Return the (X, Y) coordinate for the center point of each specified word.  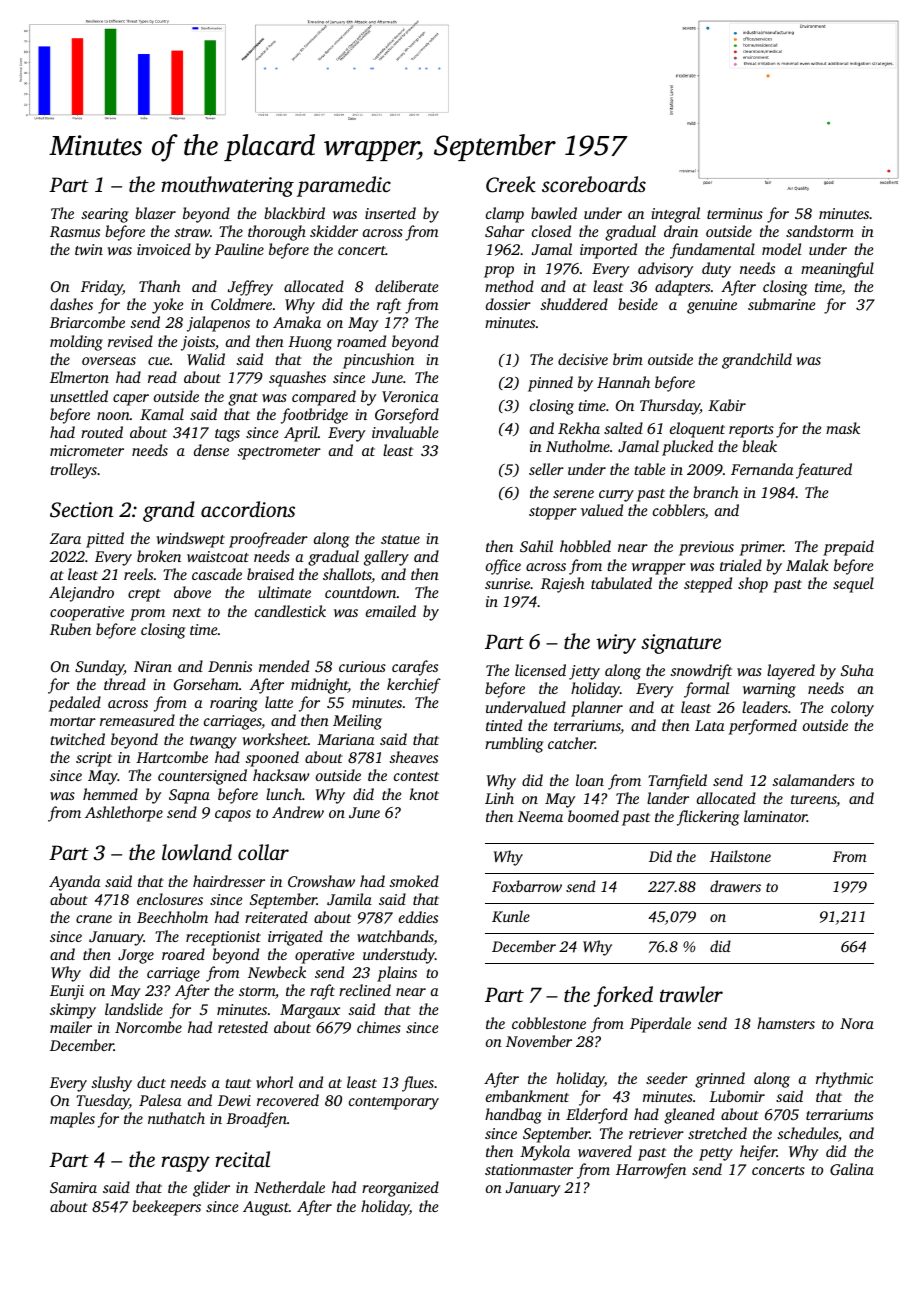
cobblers (679, 511)
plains (397, 974)
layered (791, 672)
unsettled (79, 396)
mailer (71, 1027)
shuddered (574, 304)
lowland (197, 852)
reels (138, 574)
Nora (857, 1023)
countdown (361, 592)
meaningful (837, 270)
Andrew (298, 812)
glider (211, 1189)
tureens (813, 799)
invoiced (164, 249)
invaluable (405, 432)
